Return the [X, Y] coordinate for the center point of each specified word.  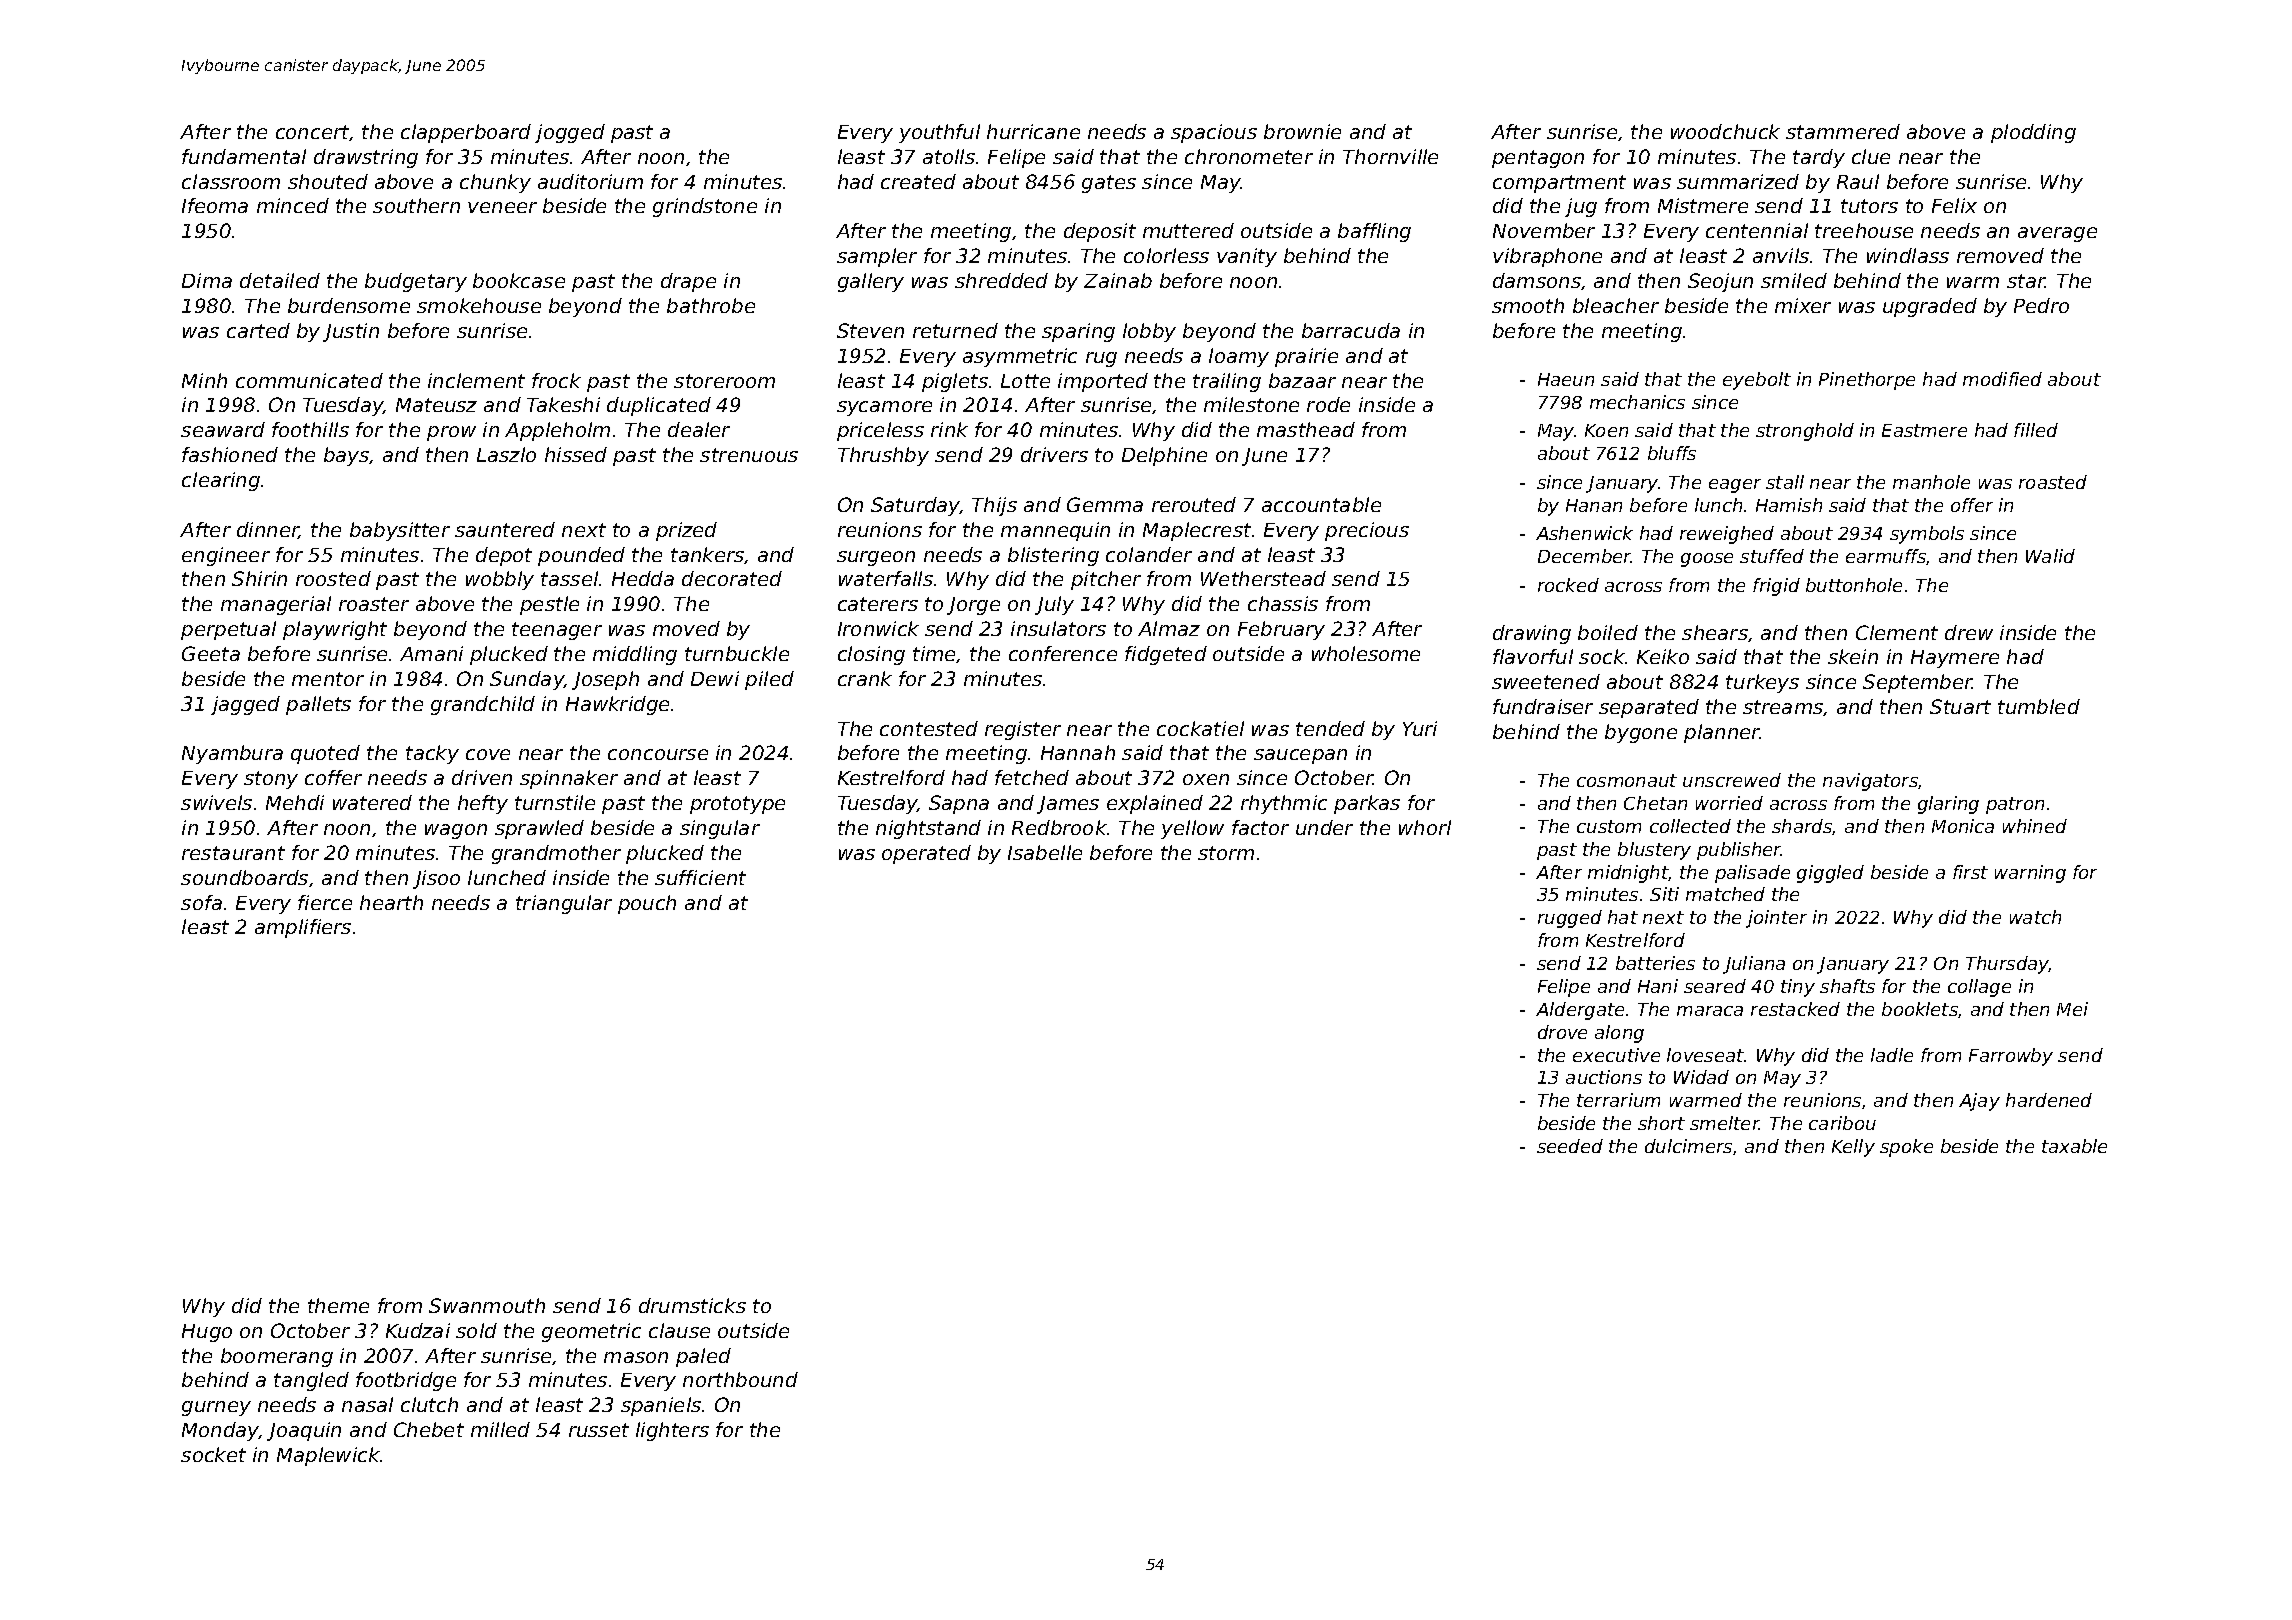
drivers [1054, 454]
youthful [939, 133]
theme [338, 1305]
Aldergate [1580, 1011]
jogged [570, 133]
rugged [1570, 919]
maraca [1710, 1011]
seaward [223, 429]
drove [1562, 1032]
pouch [647, 904]
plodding [2033, 133]
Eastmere [1924, 430]
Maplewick [329, 1456]
